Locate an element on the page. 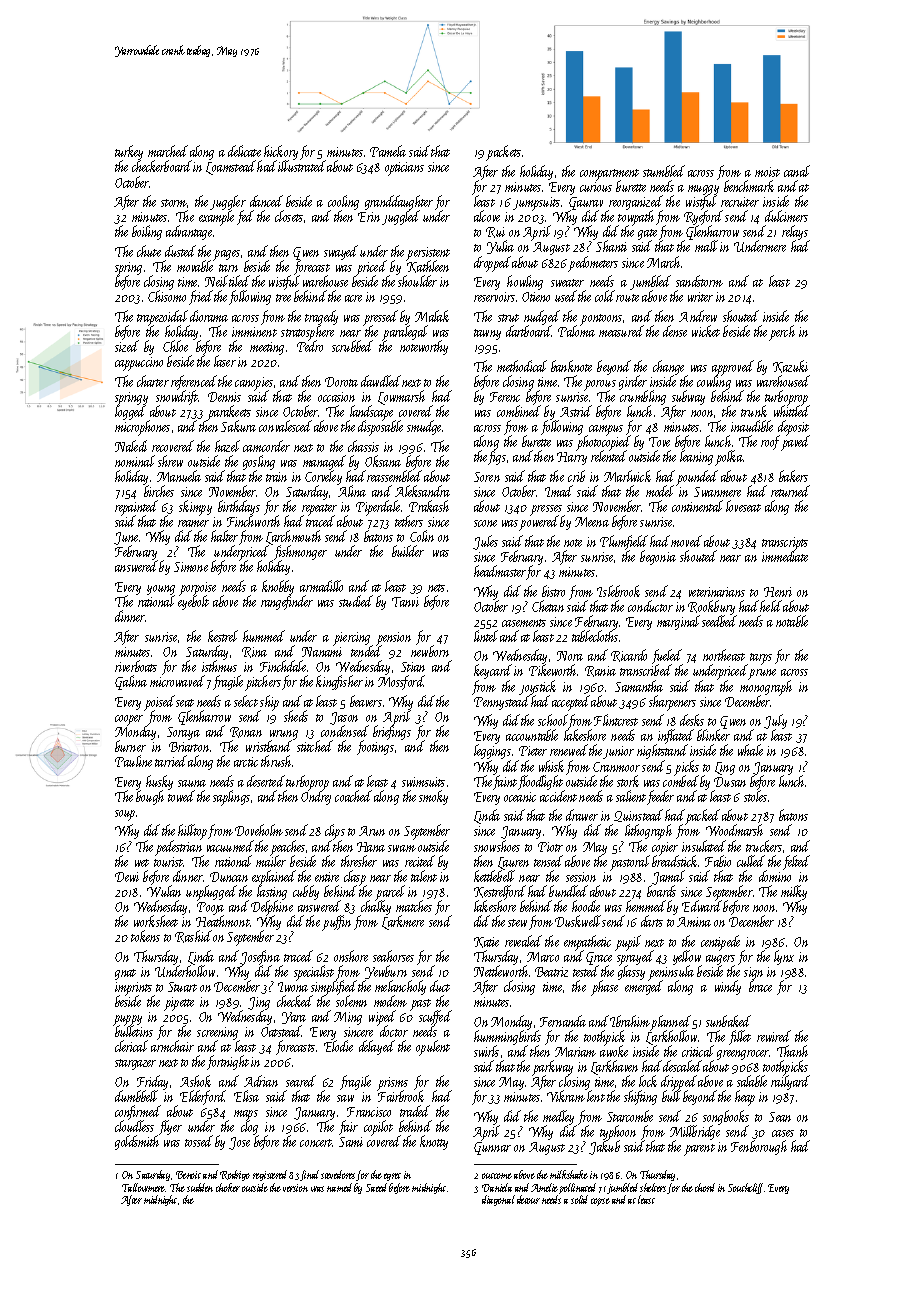  smudge is located at coordinates (425, 427).
